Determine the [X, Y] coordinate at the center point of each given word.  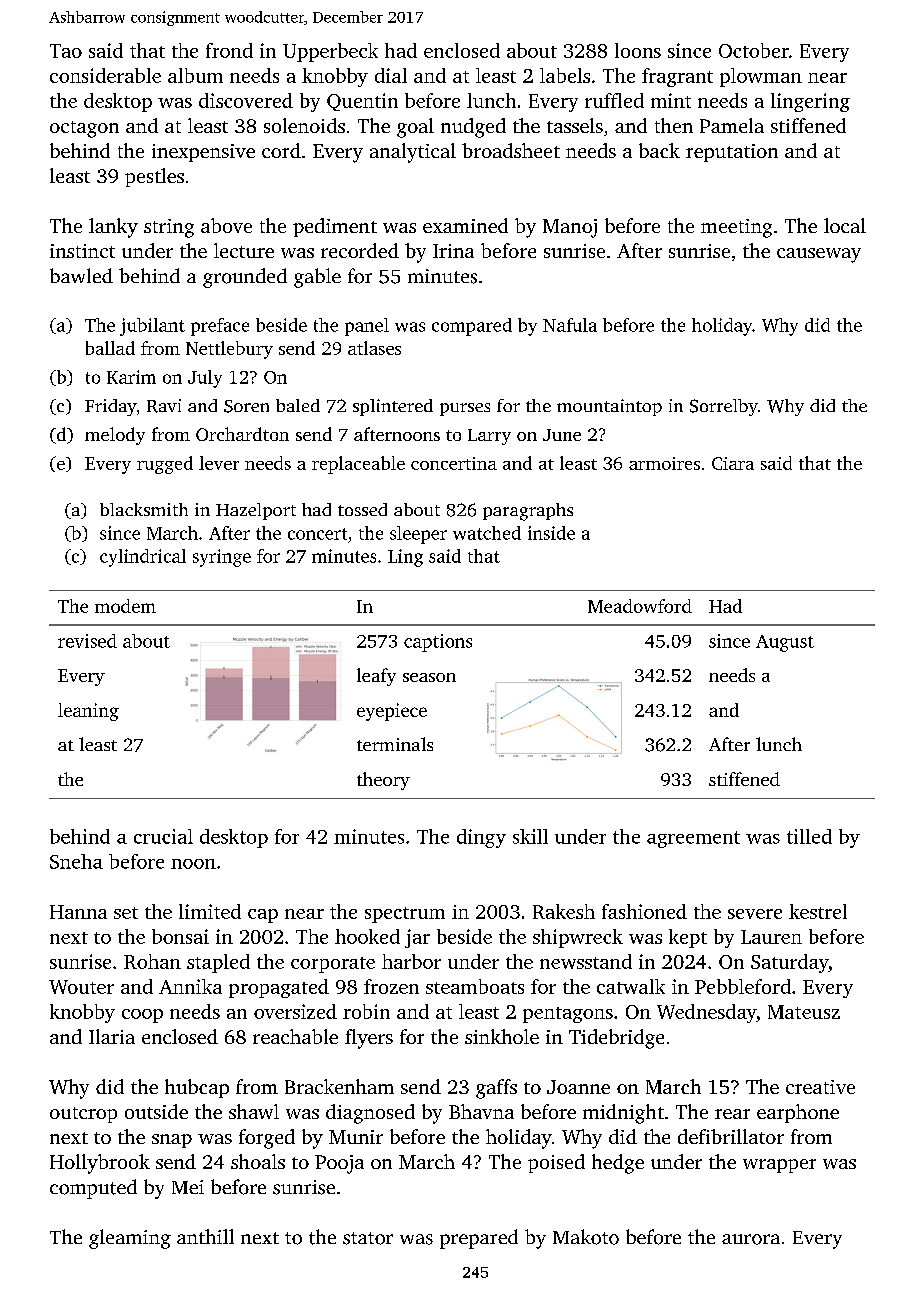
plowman [761, 77]
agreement [693, 839]
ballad [110, 348]
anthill [205, 1236]
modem [125, 606]
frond [229, 50]
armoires [664, 463]
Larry [489, 437]
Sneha [76, 861]
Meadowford [640, 606]
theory [383, 781]
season [429, 677]
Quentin [362, 102]
